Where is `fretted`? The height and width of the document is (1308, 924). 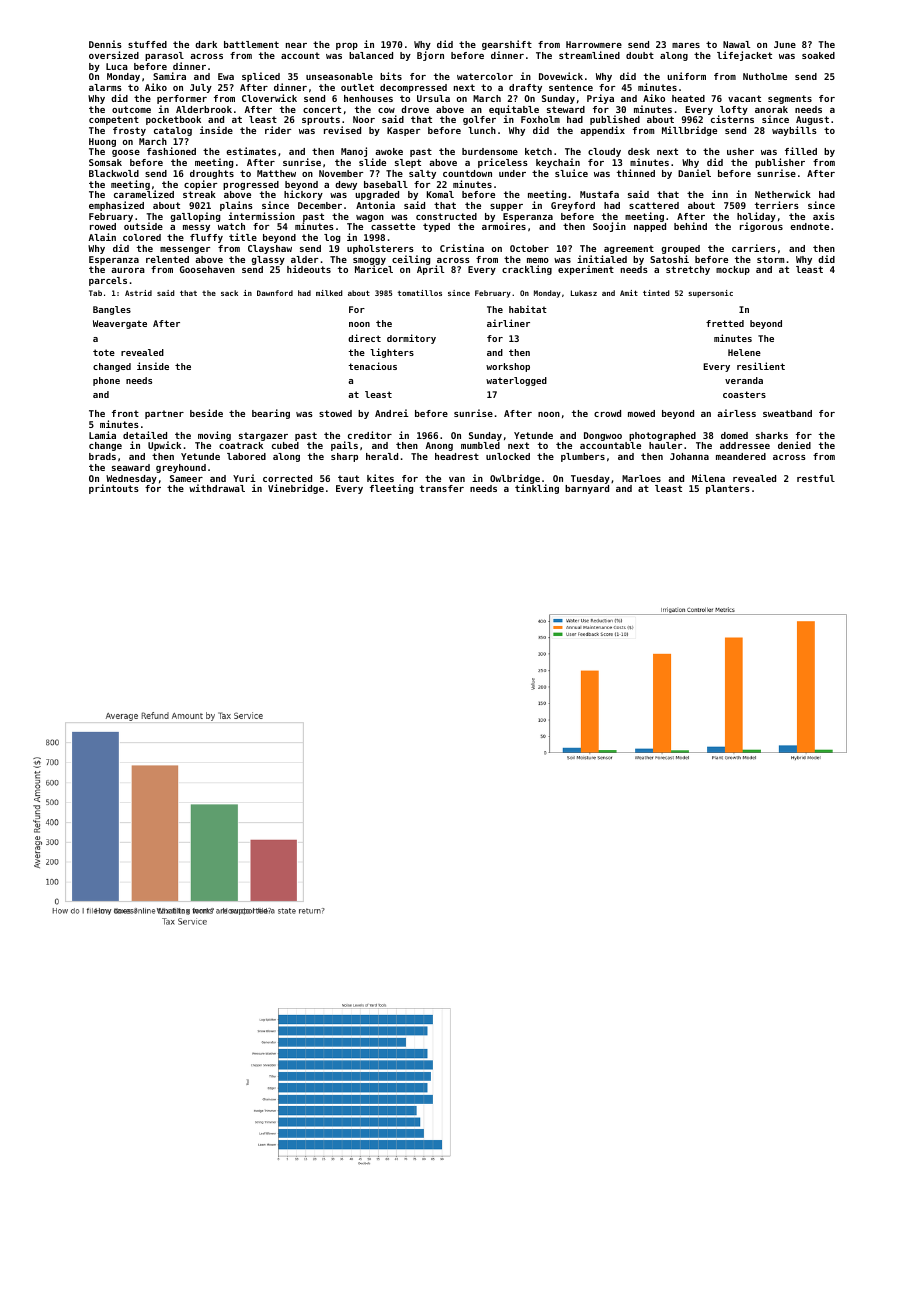 fretted is located at coordinates (725, 323).
